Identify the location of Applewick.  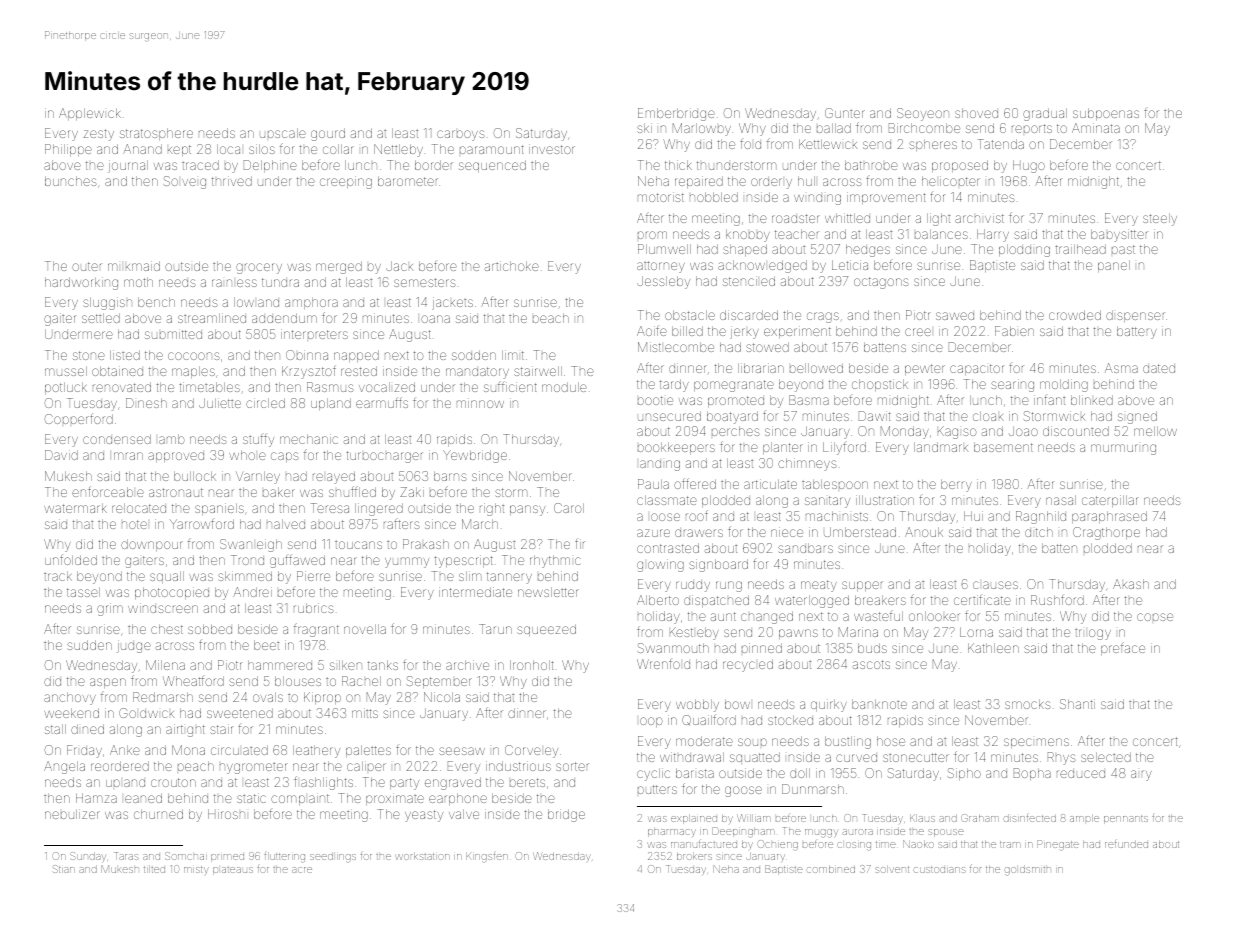
(90, 114).
